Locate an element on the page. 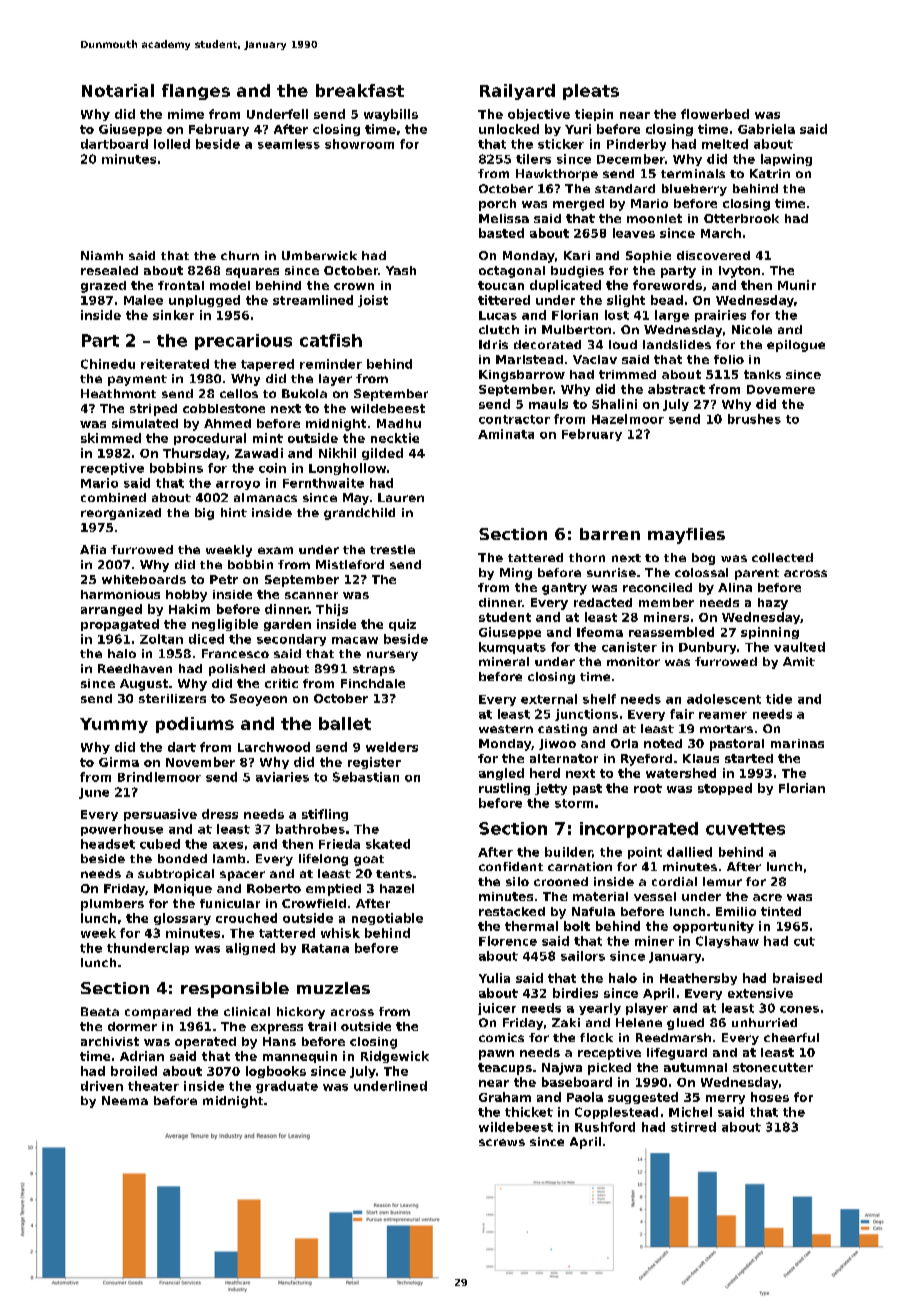 This page has height=1316, width=908. vessel is located at coordinates (655, 896).
